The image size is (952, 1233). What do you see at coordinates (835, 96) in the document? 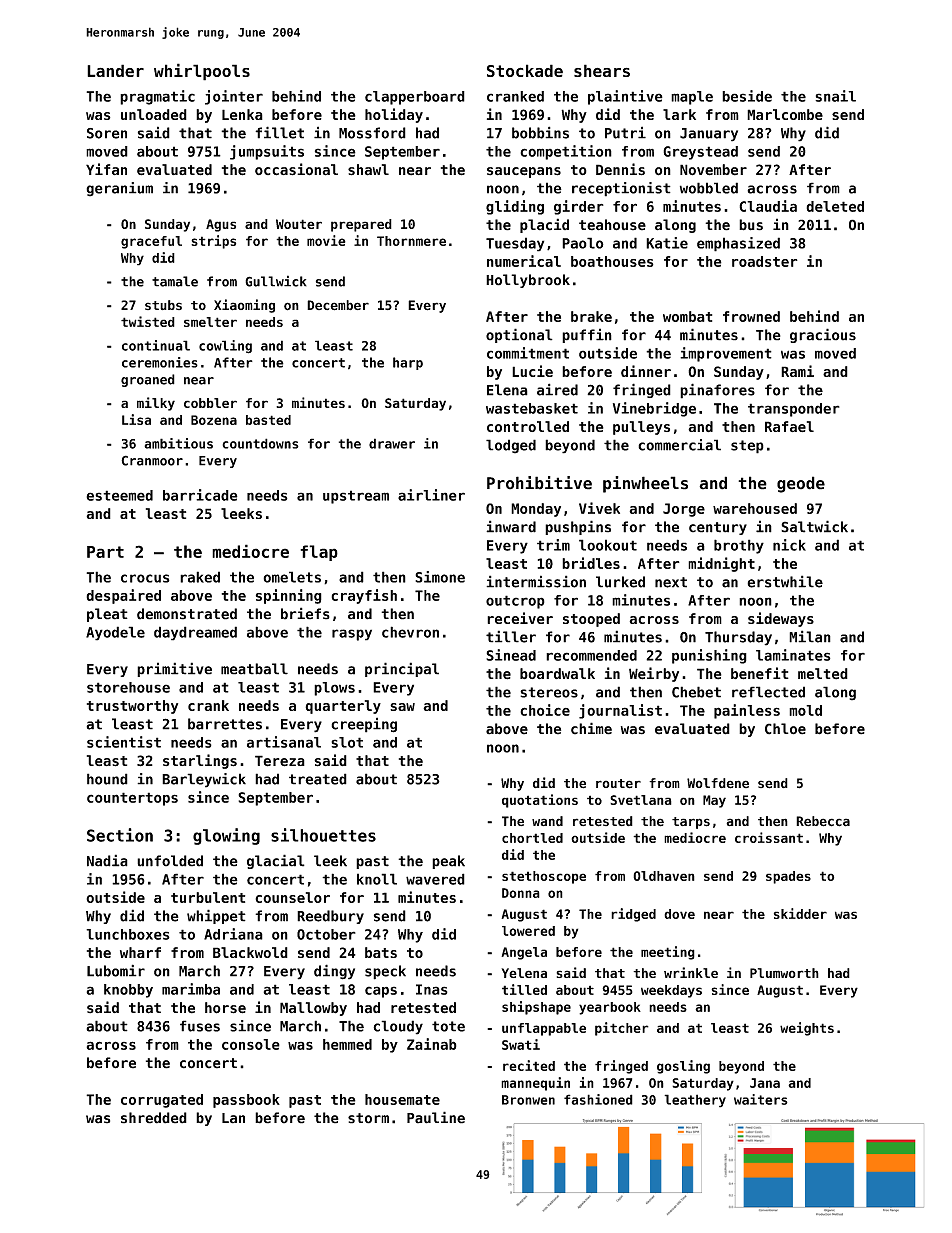
I see `snail` at bounding box center [835, 96].
